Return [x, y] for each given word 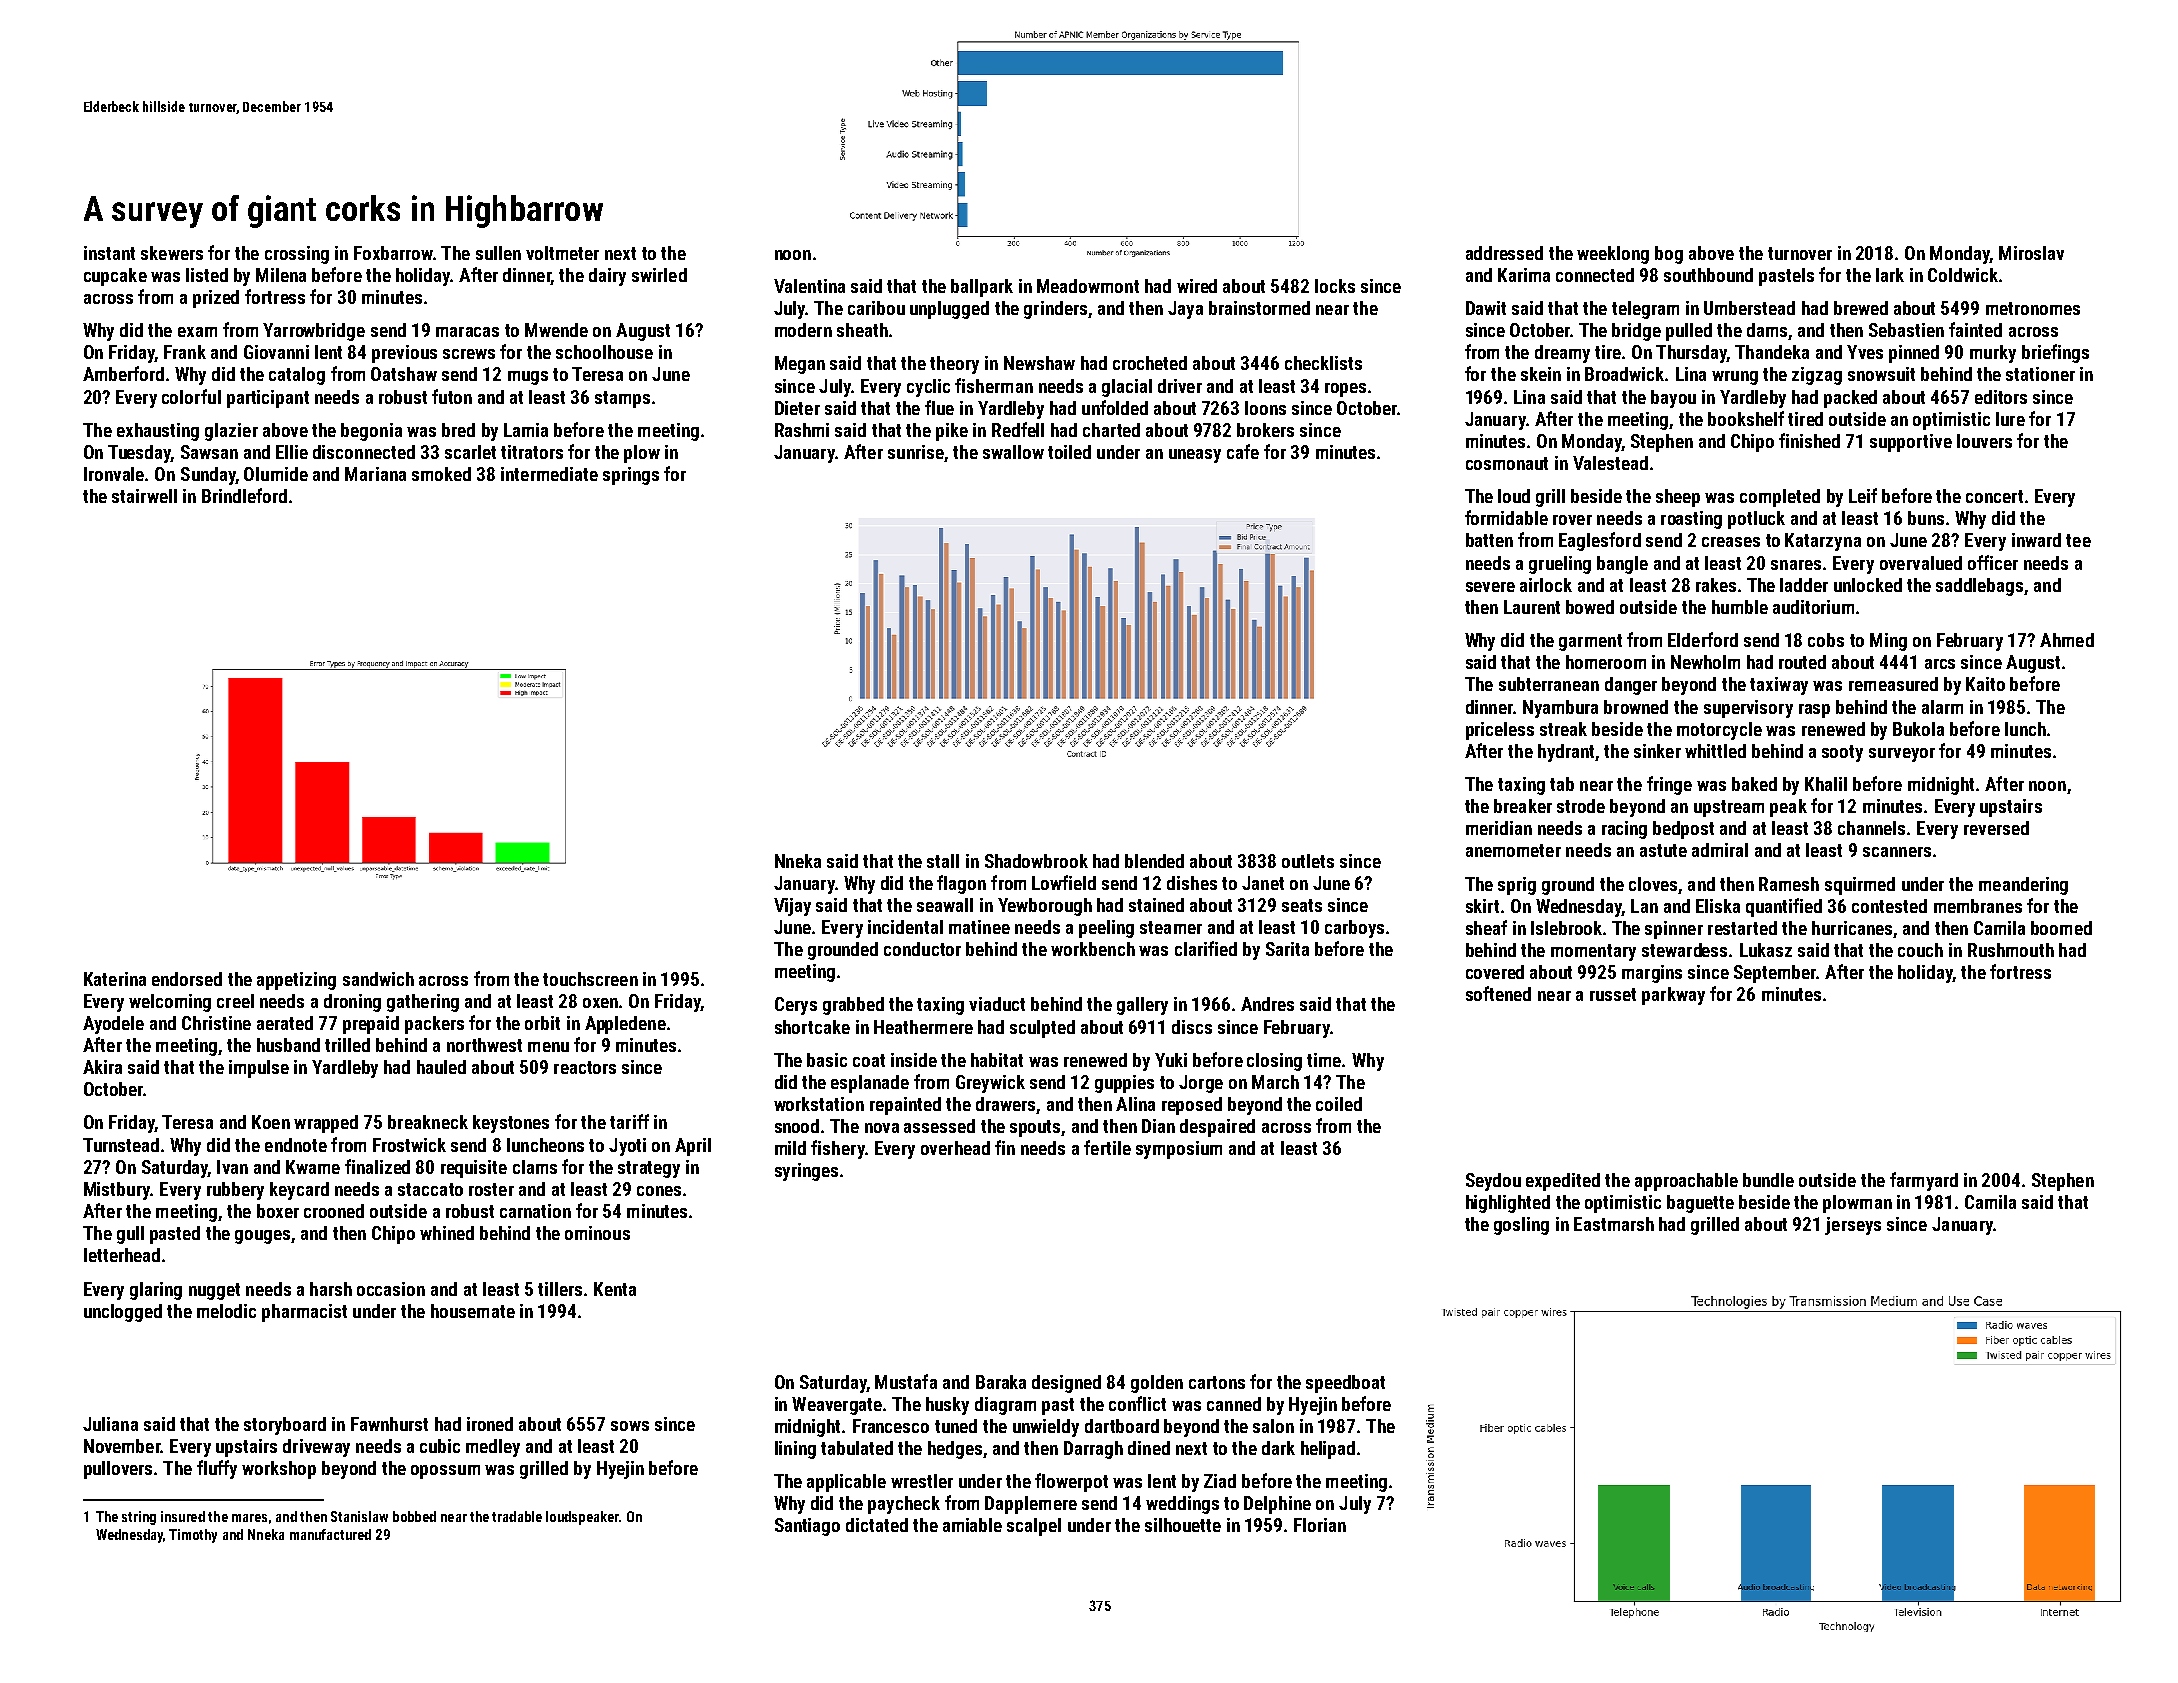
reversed [1996, 828]
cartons [1217, 1382]
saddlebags [1979, 587]
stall [943, 861]
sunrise [916, 452]
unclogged [123, 1313]
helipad [1328, 1450]
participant [268, 399]
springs [631, 476]
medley [493, 1448]
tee [2078, 540]
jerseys [1853, 1226]
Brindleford [244, 495]
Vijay [792, 907]
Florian [1320, 1525]
